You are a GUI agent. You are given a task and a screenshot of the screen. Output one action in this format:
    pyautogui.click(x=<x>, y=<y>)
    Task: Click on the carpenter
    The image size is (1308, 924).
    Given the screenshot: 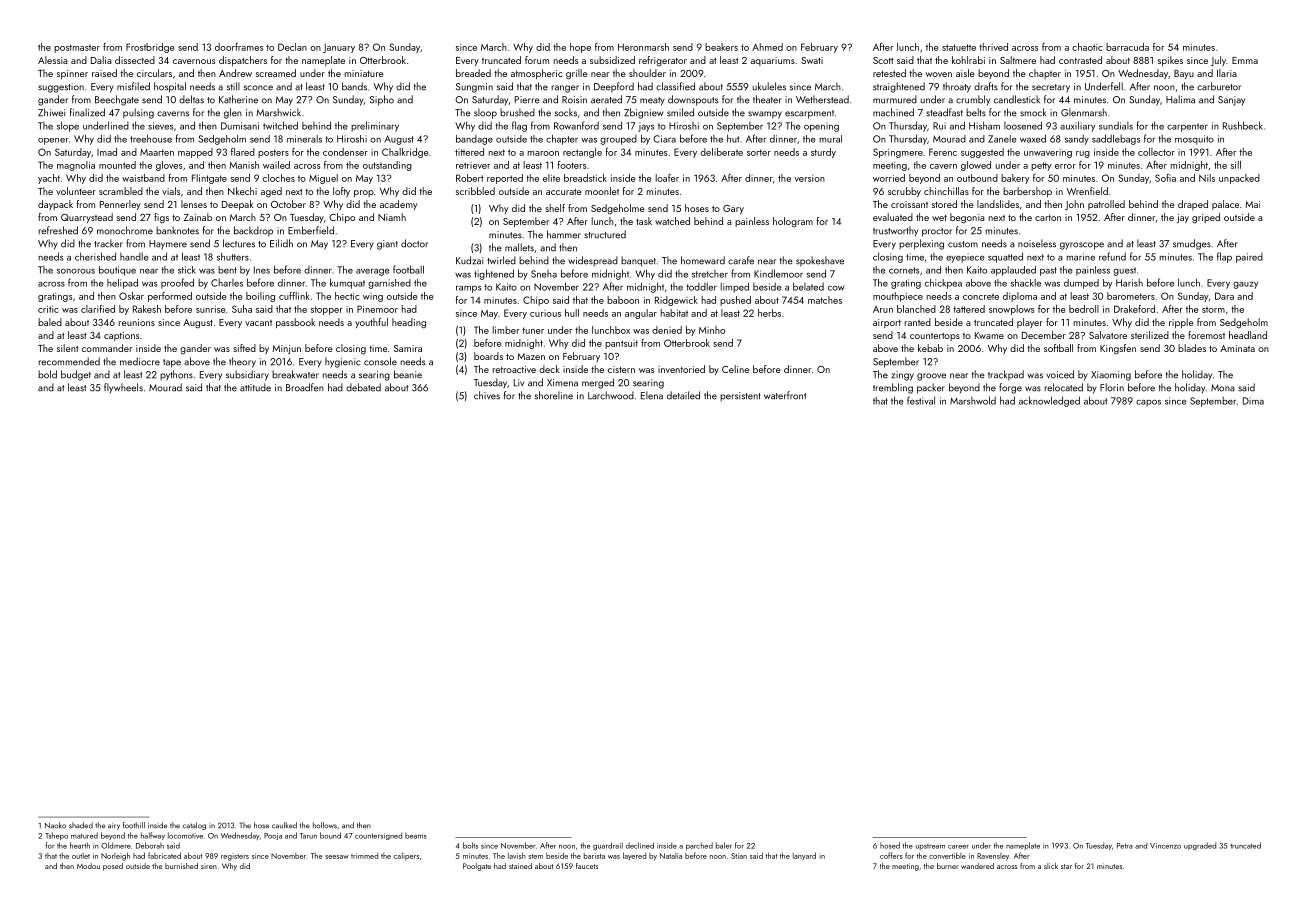 What is the action you would take?
    pyautogui.click(x=1187, y=127)
